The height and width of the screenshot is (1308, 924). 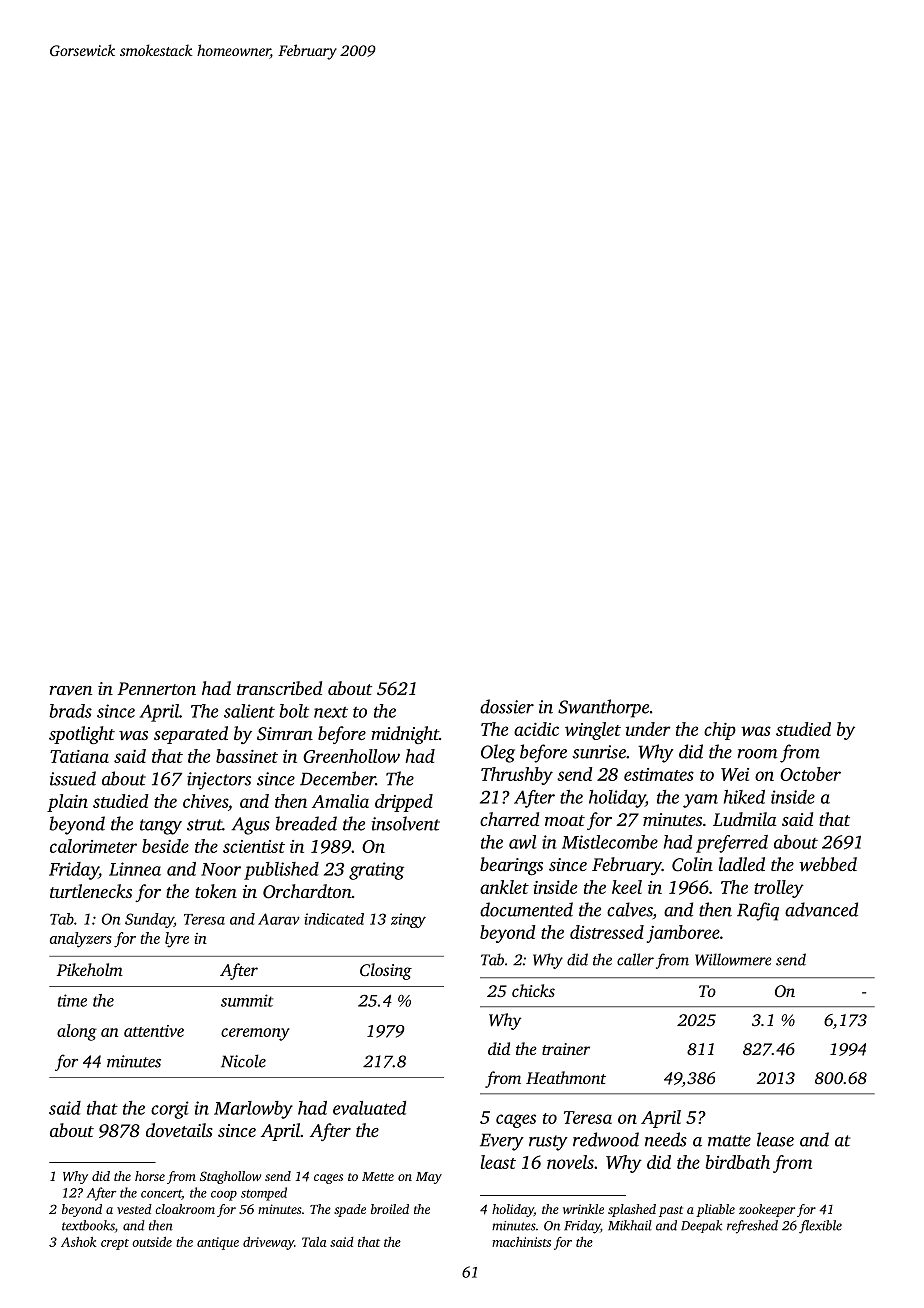 What do you see at coordinates (247, 1000) in the screenshot?
I see `summit` at bounding box center [247, 1000].
